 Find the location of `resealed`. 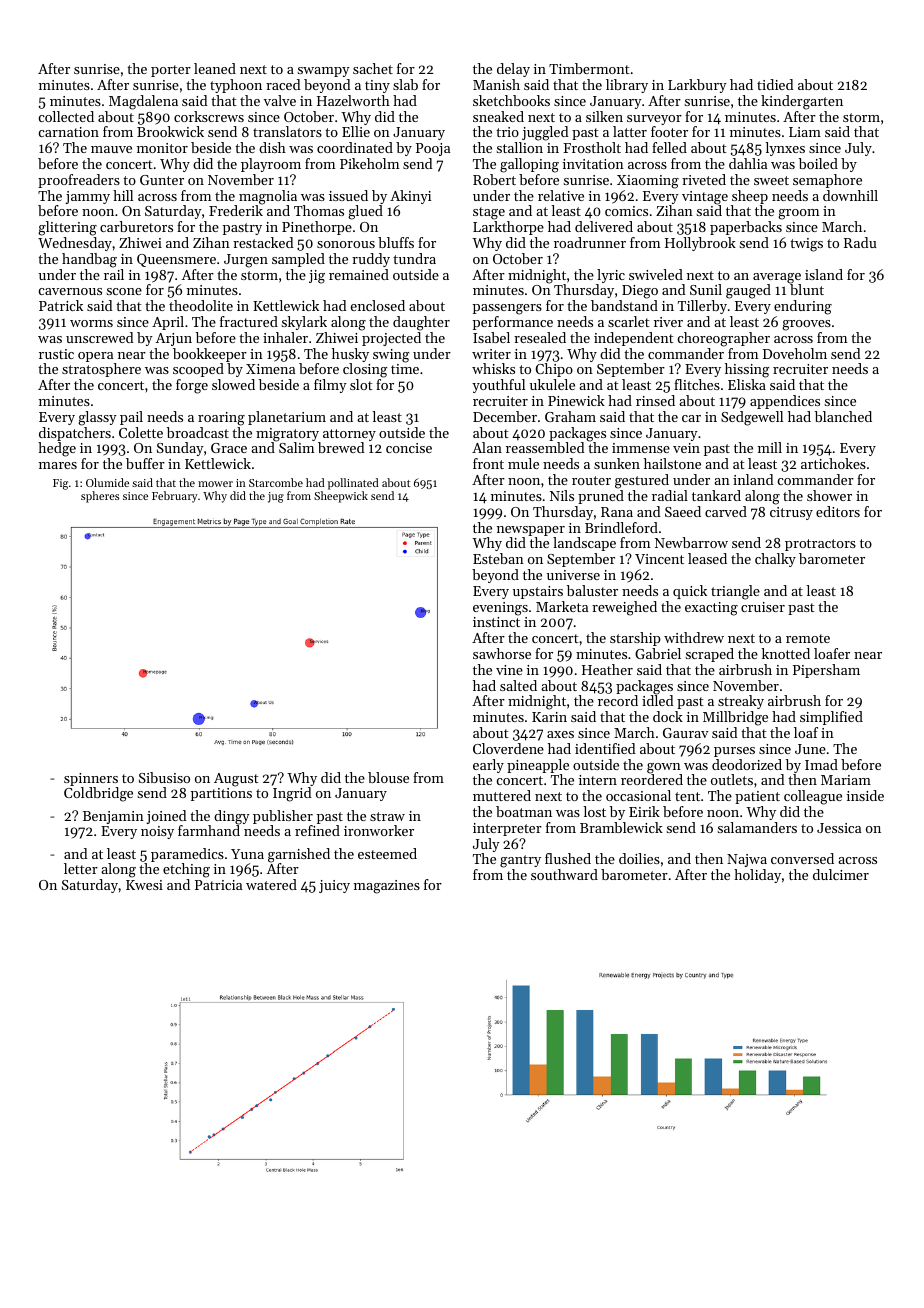

resealed is located at coordinates (540, 337).
